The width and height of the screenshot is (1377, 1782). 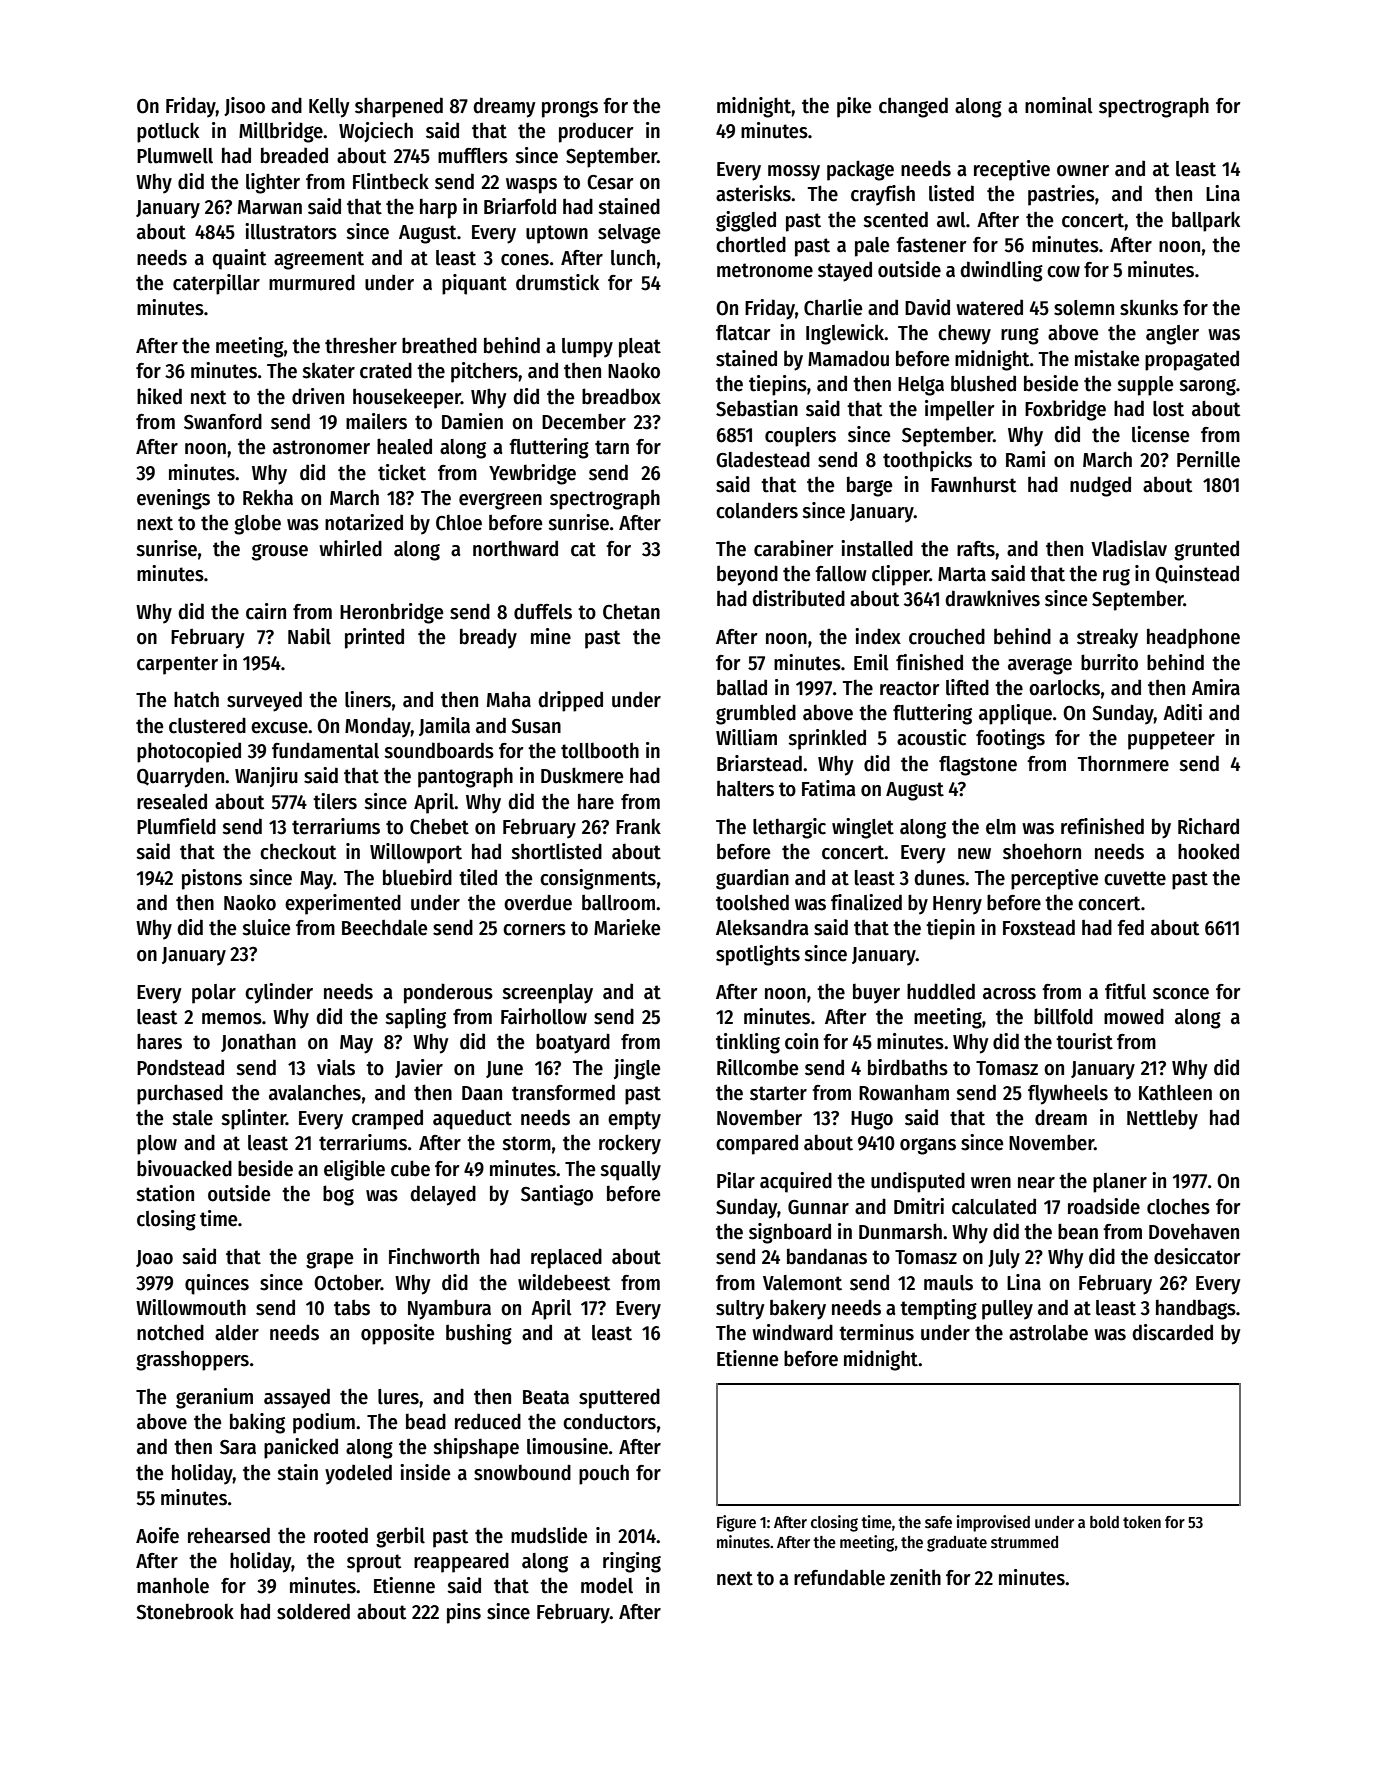 What do you see at coordinates (1162, 1119) in the screenshot?
I see `Nettleby` at bounding box center [1162, 1119].
